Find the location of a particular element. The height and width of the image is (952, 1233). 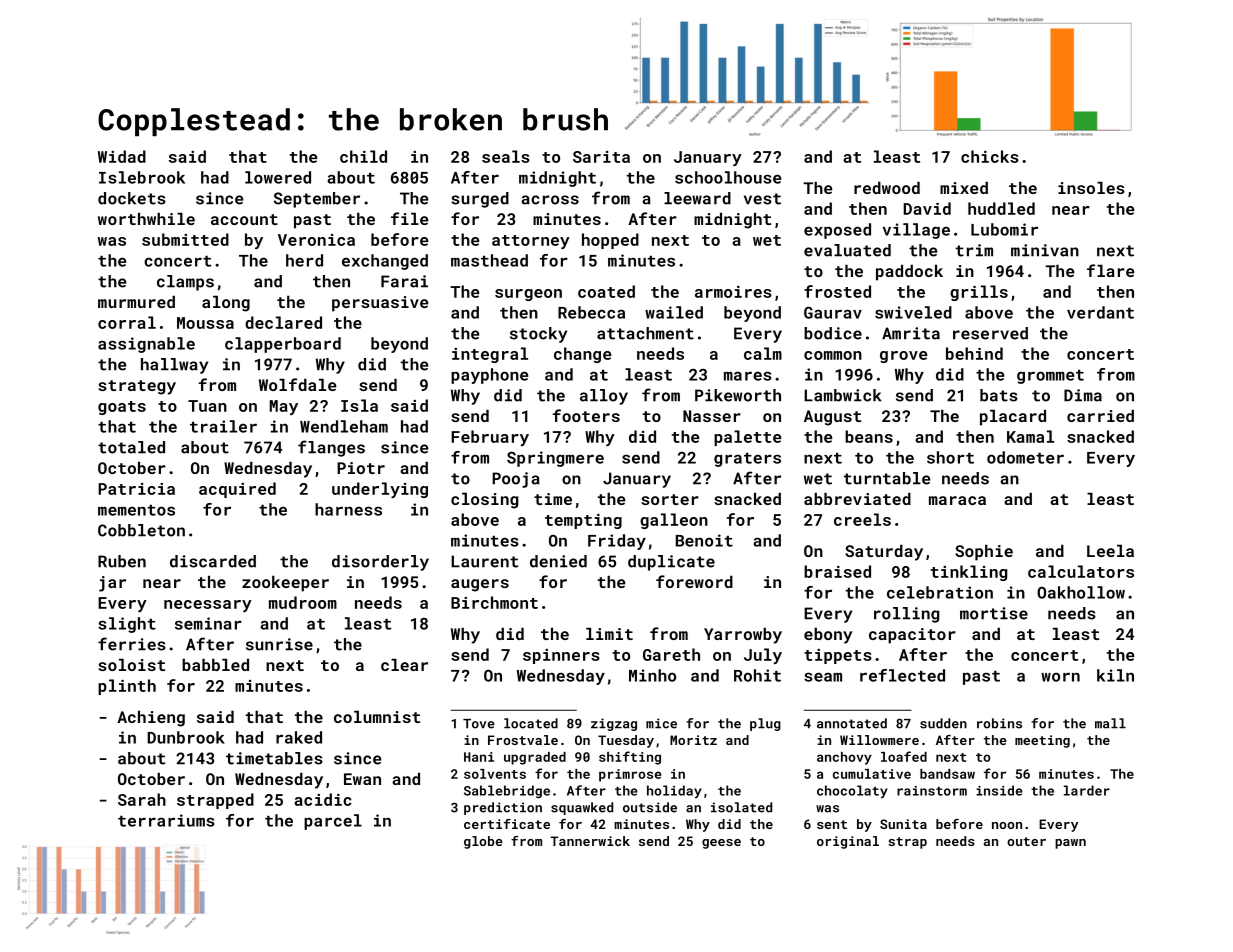

submitted is located at coordinates (185, 239).
